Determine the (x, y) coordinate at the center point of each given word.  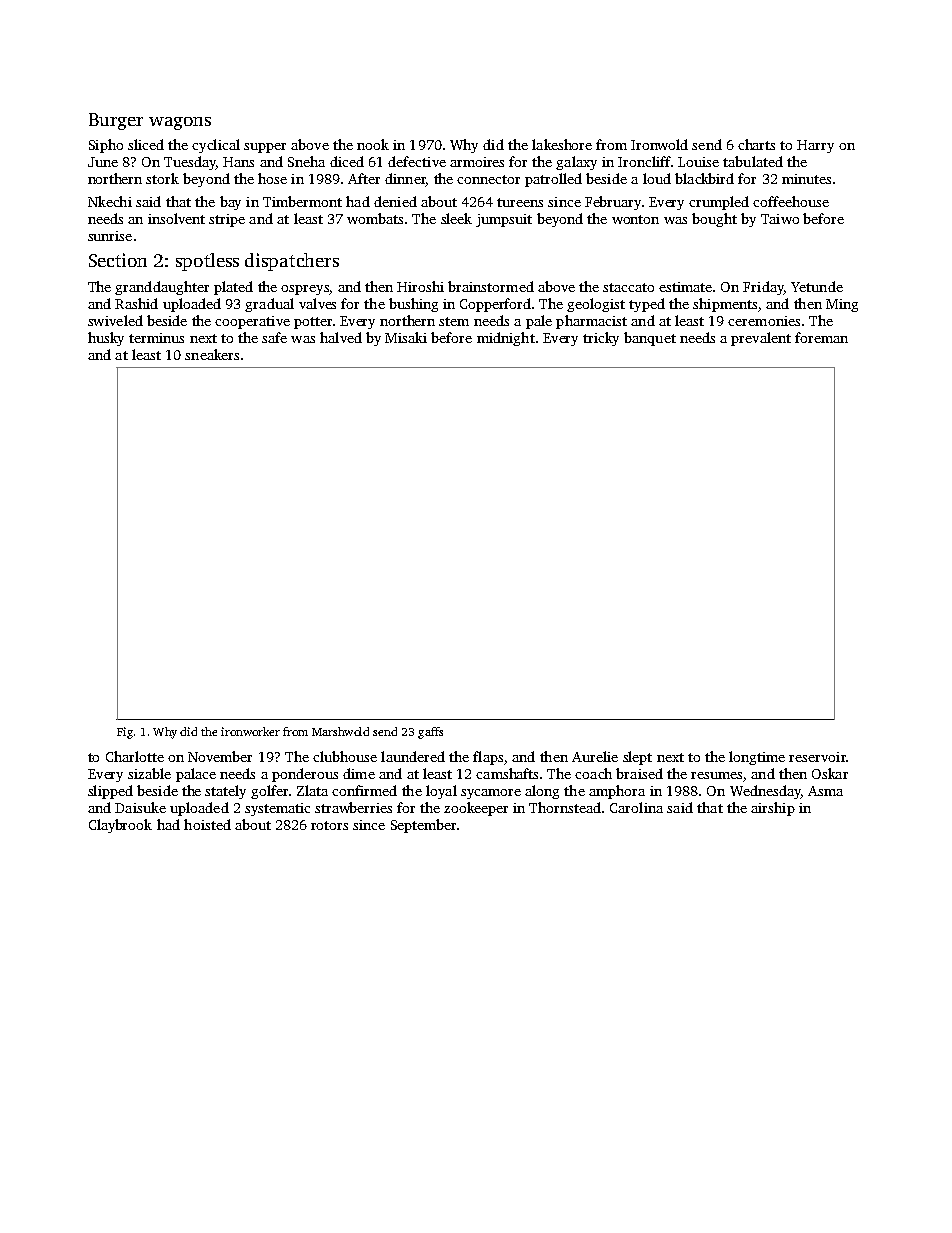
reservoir (817, 757)
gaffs (430, 733)
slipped (110, 792)
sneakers (212, 354)
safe (274, 337)
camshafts (507, 773)
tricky (601, 339)
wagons (180, 123)
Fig (125, 733)
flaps (488, 758)
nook (373, 144)
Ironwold (659, 144)
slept (637, 758)
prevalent (761, 339)
